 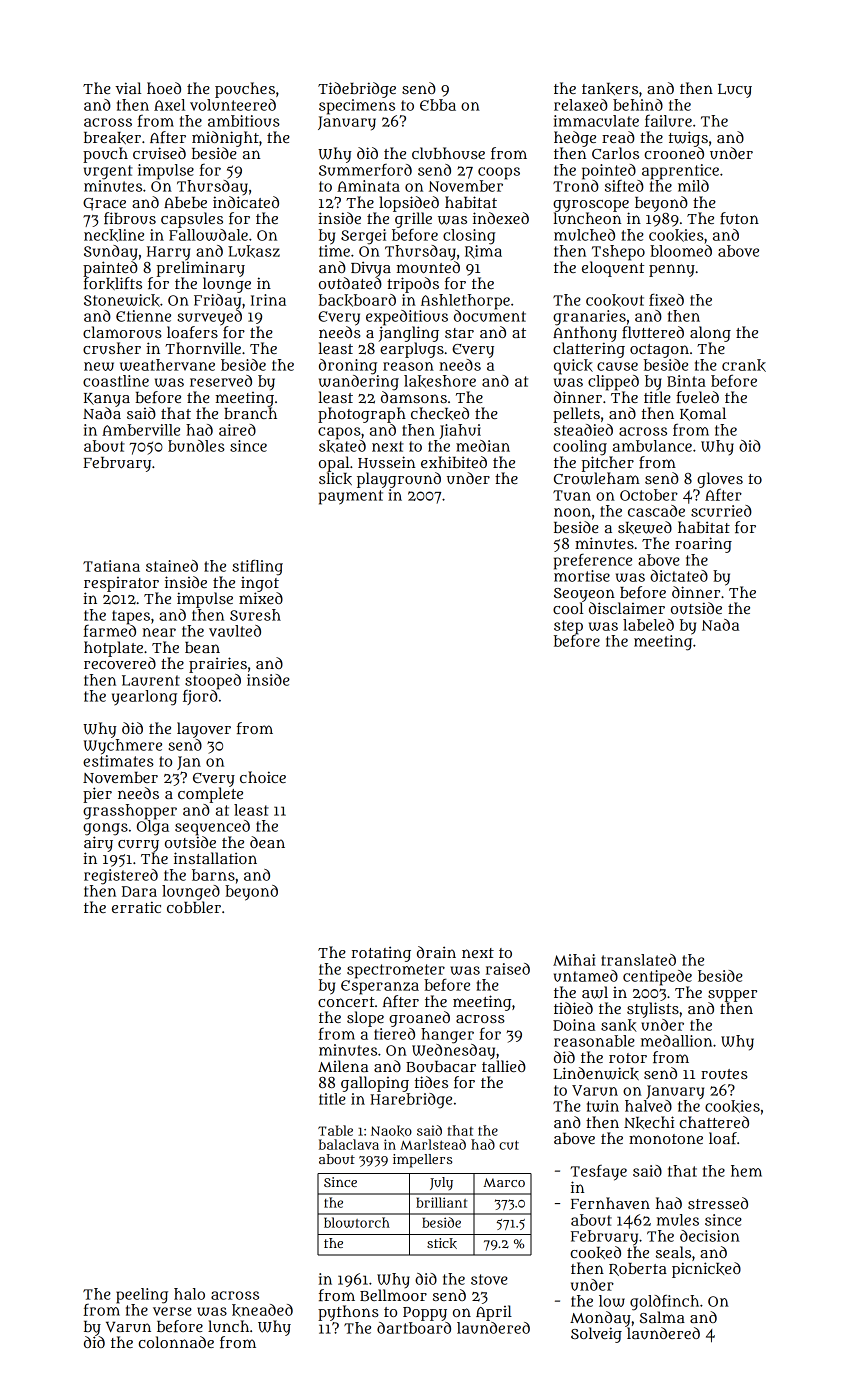 What do you see at coordinates (136, 907) in the screenshot?
I see `erratic` at bounding box center [136, 907].
